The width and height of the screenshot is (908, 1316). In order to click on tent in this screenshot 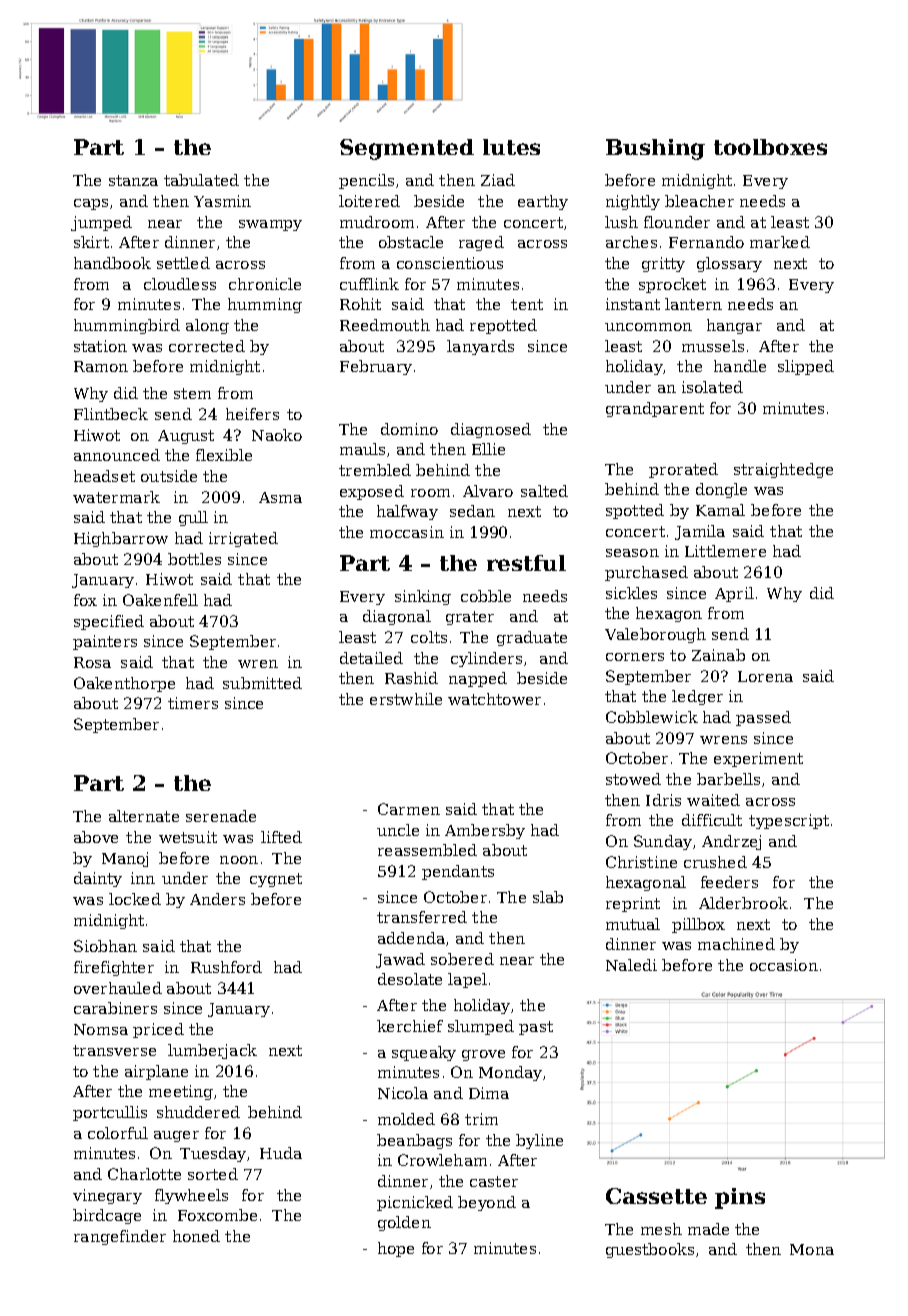, I will do `click(527, 304)`.
